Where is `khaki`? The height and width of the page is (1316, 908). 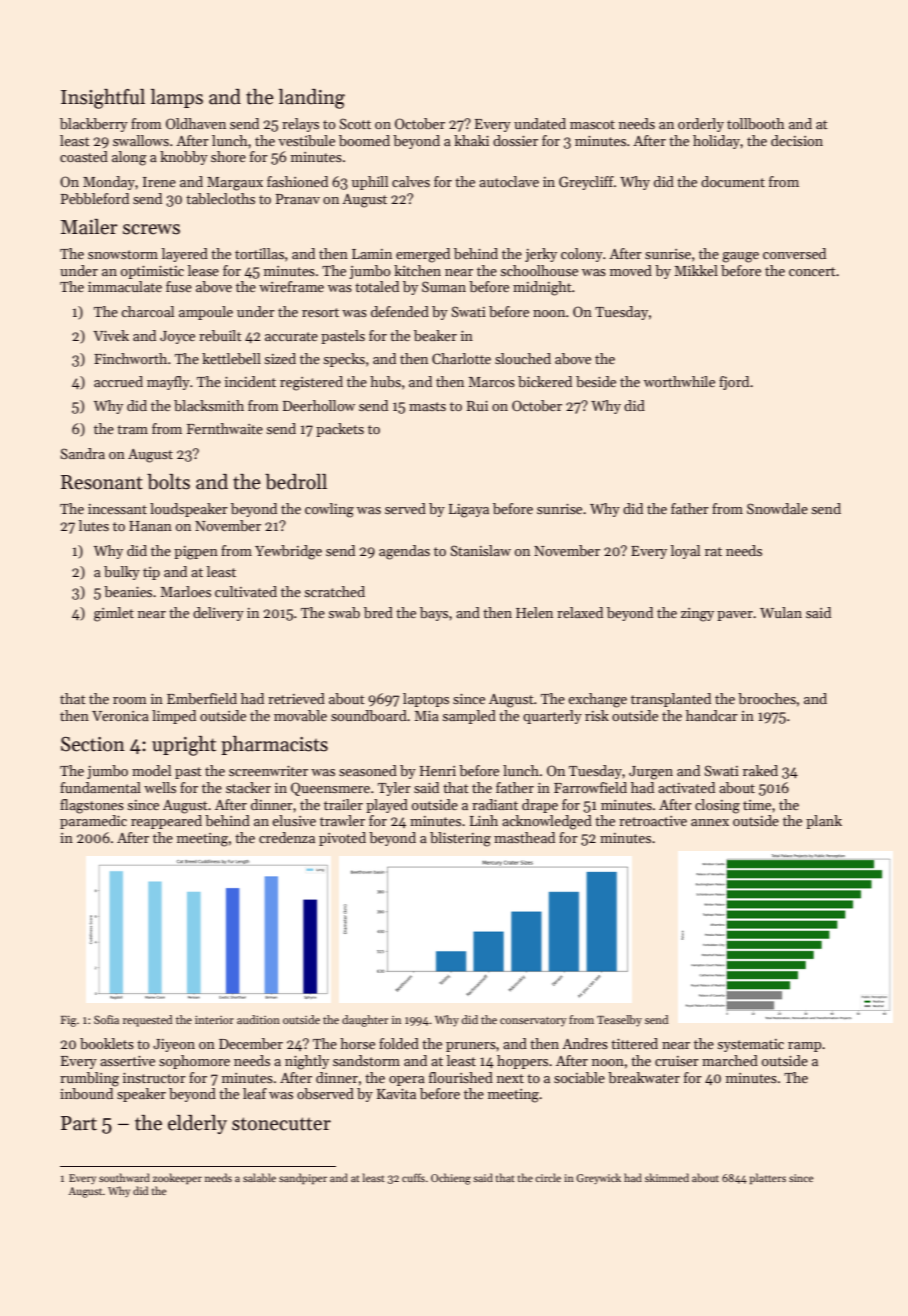
khaki is located at coordinates (471, 140).
